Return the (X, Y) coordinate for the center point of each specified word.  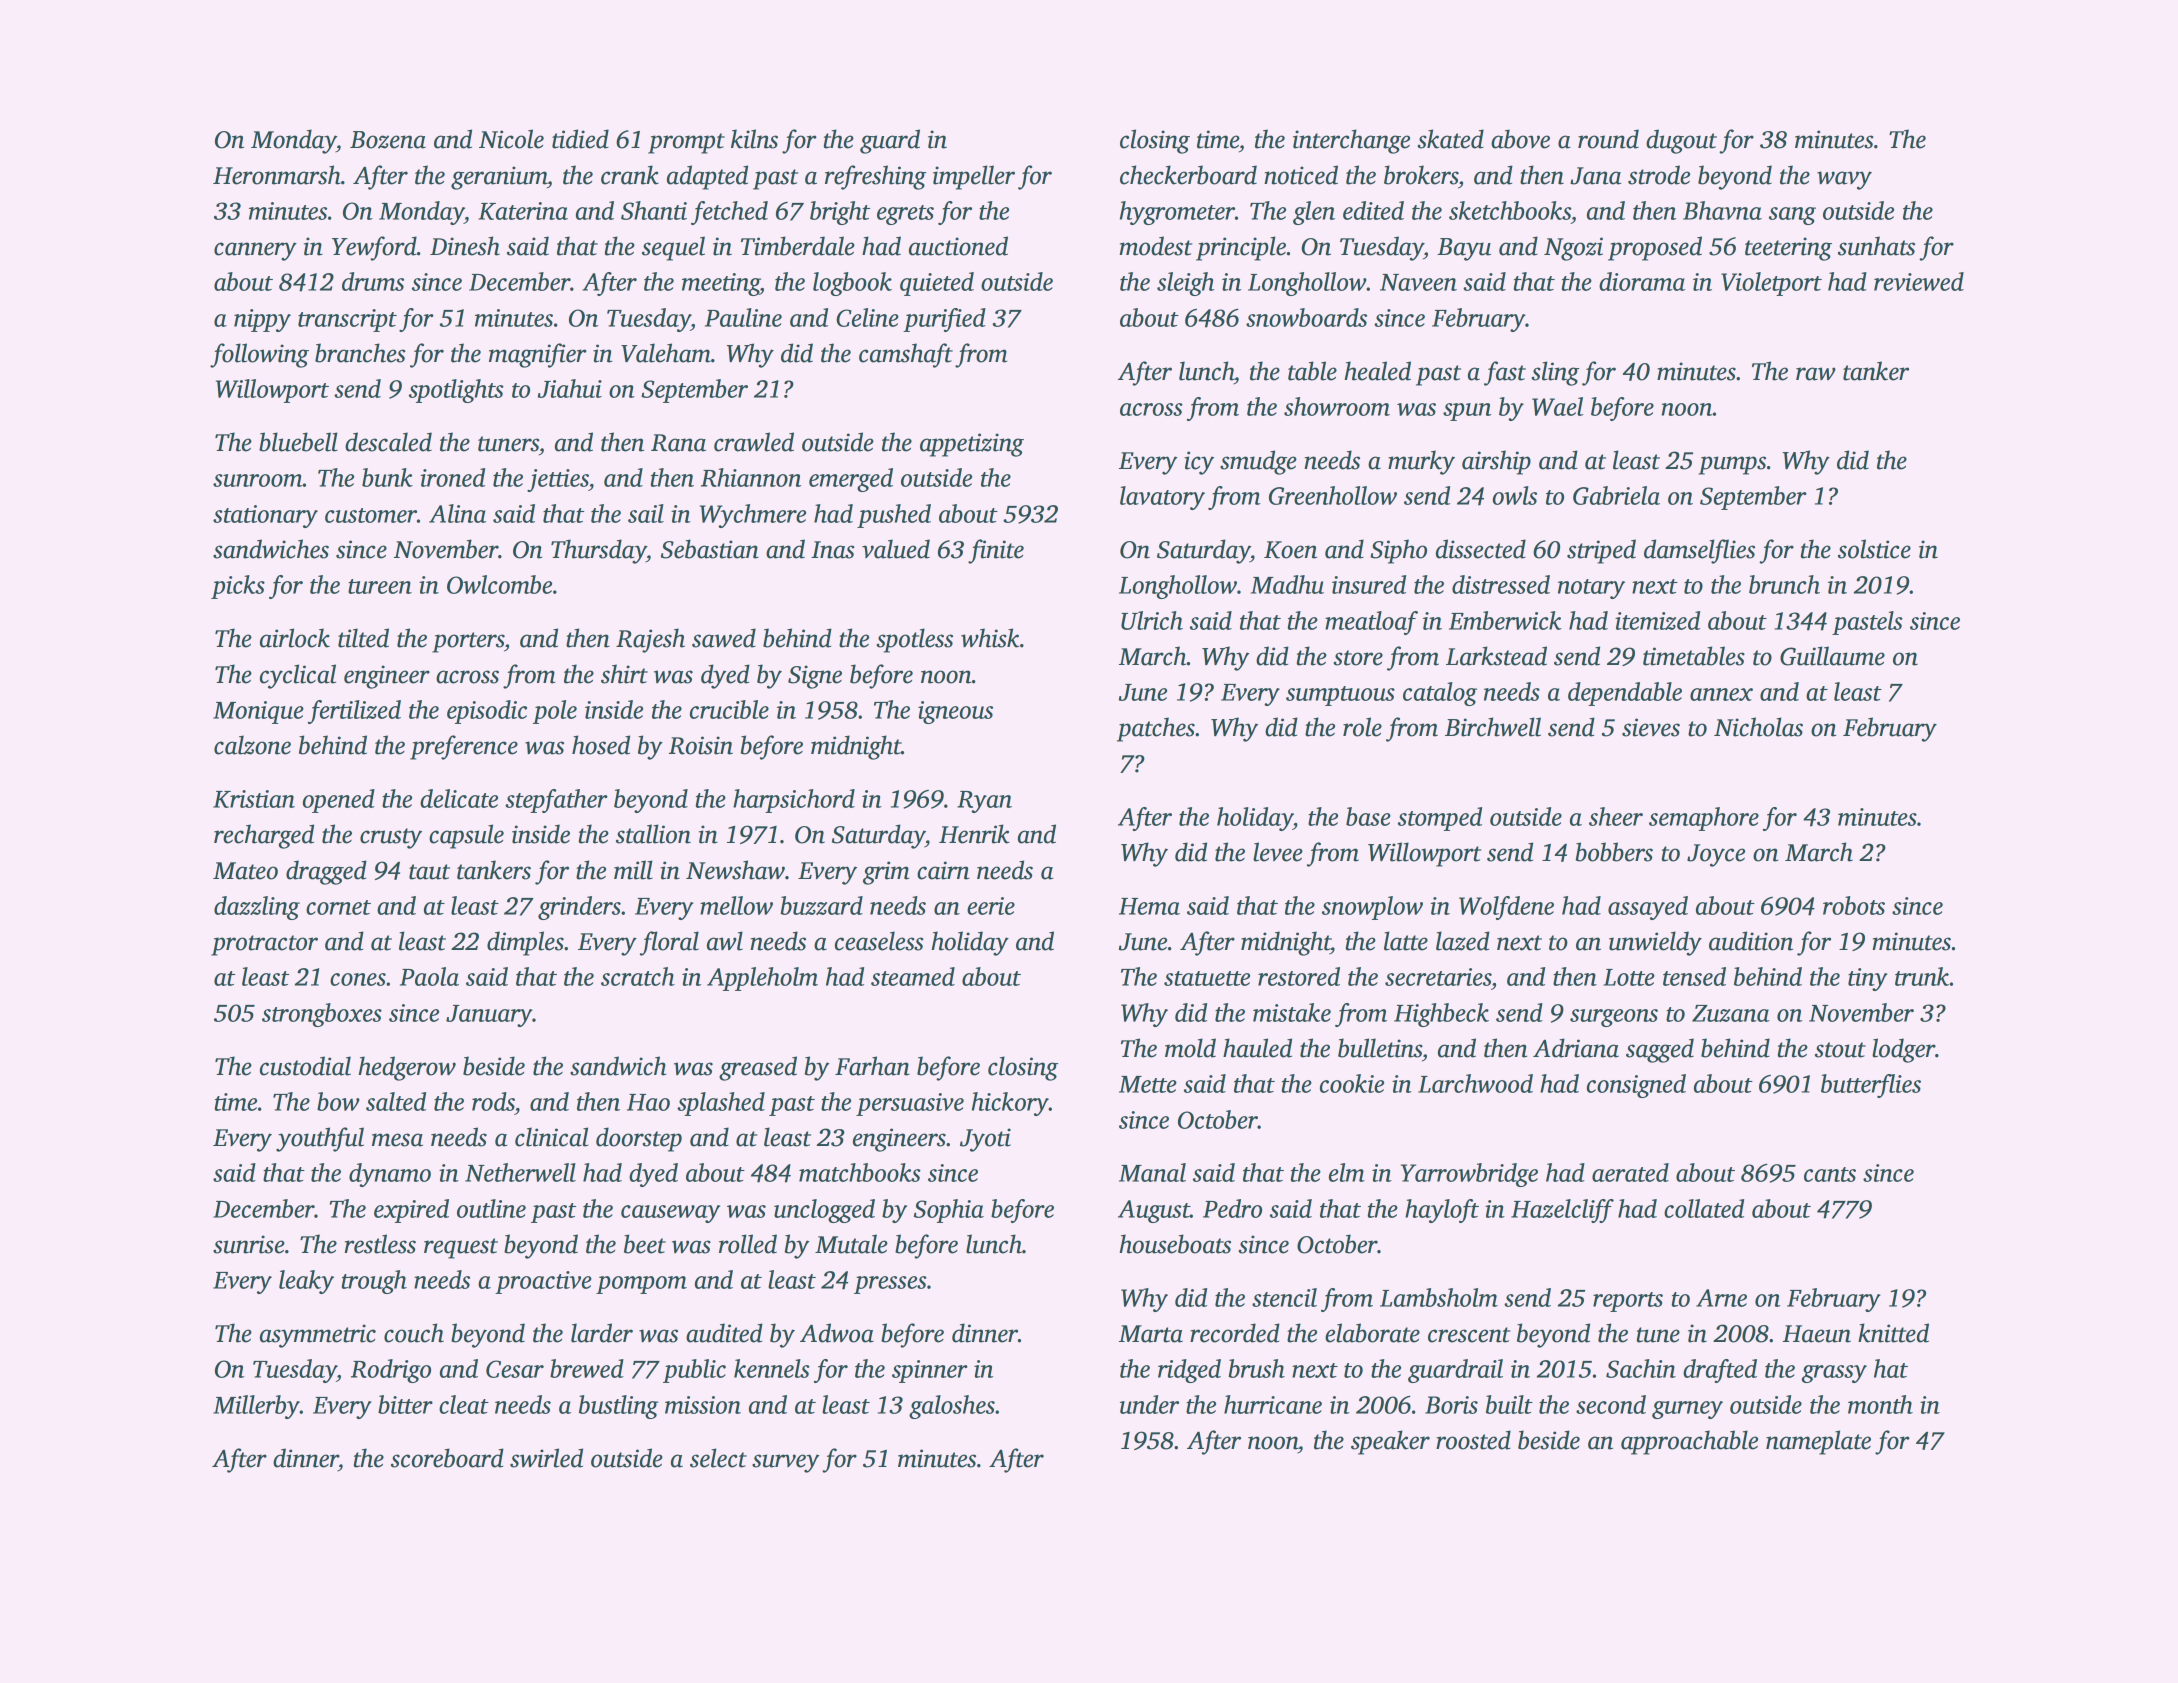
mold (1190, 1048)
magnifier (538, 355)
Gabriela (1616, 495)
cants (1830, 1174)
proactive (543, 1282)
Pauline (743, 317)
